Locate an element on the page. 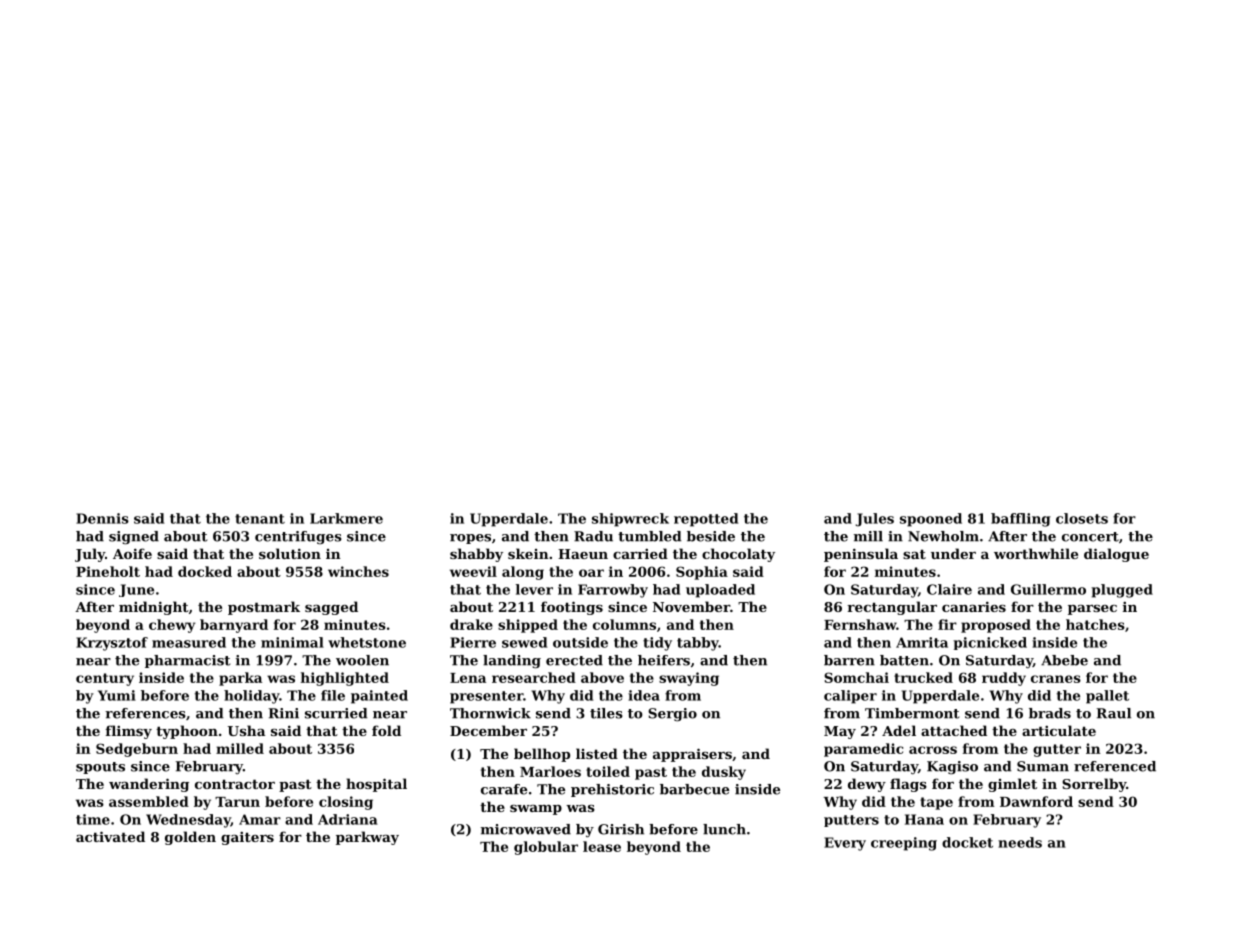 The image size is (1233, 952). picnicked is located at coordinates (990, 643).
